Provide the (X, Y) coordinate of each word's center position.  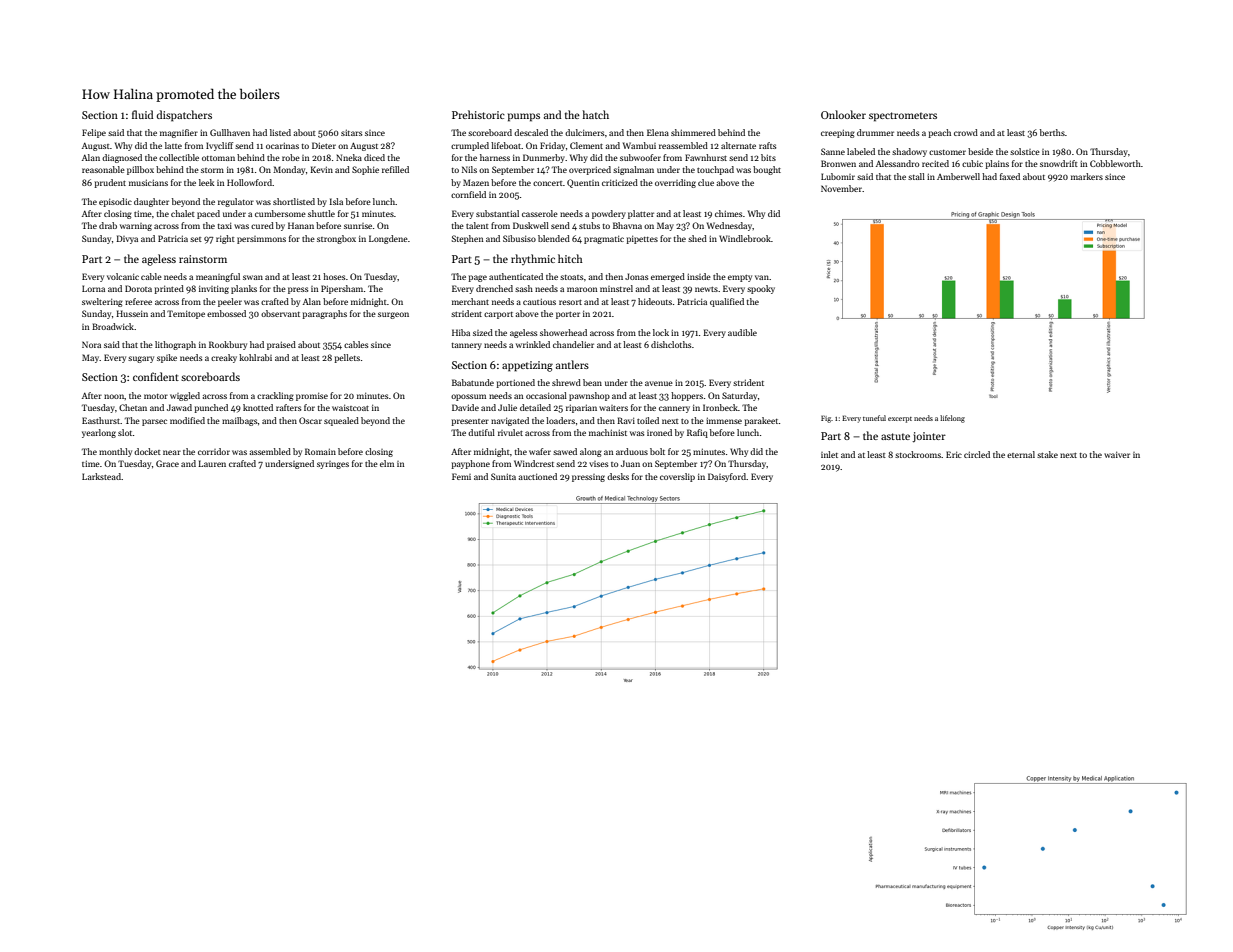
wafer (540, 451)
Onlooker (843, 114)
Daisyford (727, 477)
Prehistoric (478, 114)
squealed (341, 421)
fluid (142, 114)
